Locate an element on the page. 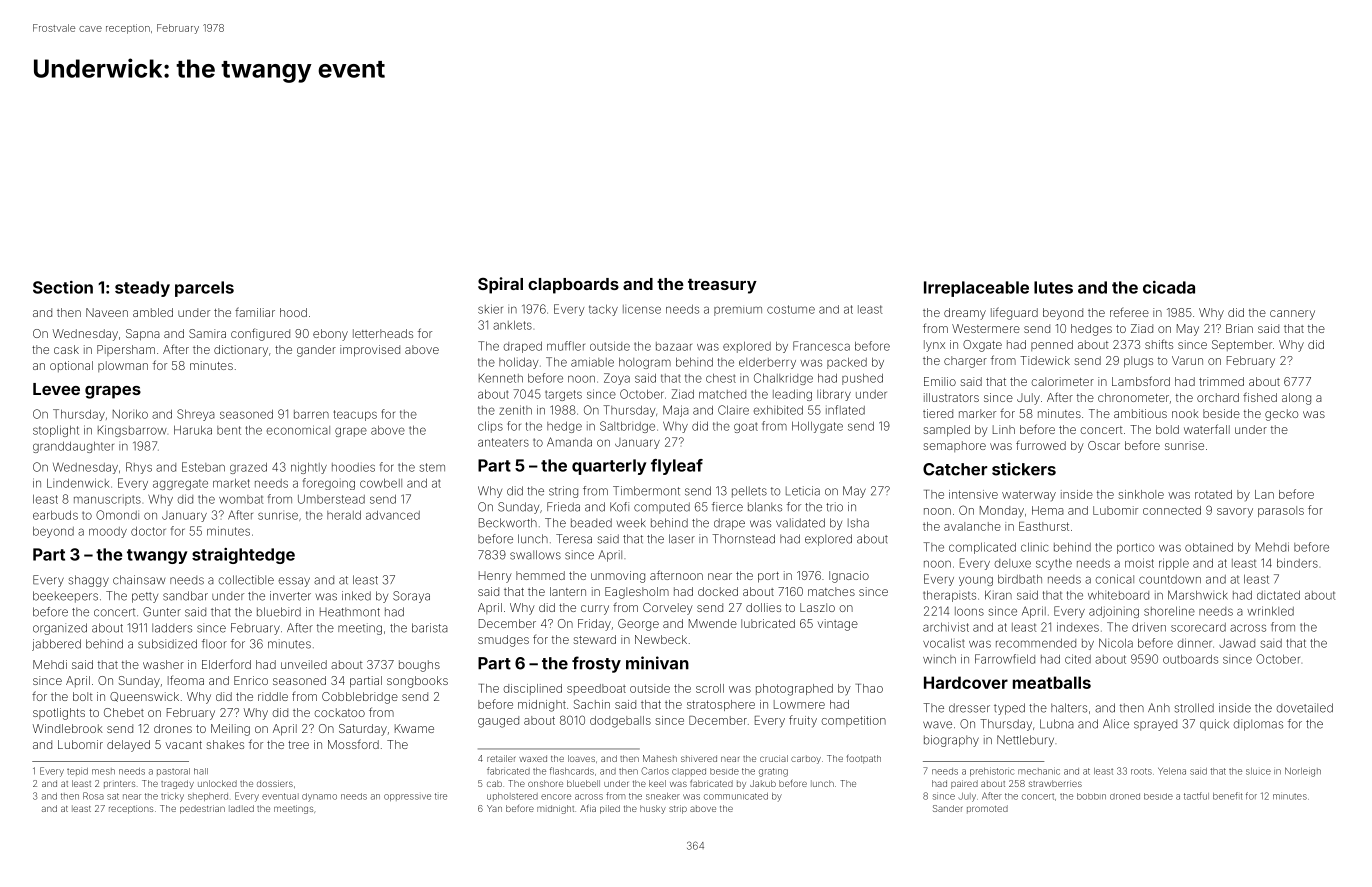 The height and width of the document is (887, 1372). collectible is located at coordinates (246, 580).
